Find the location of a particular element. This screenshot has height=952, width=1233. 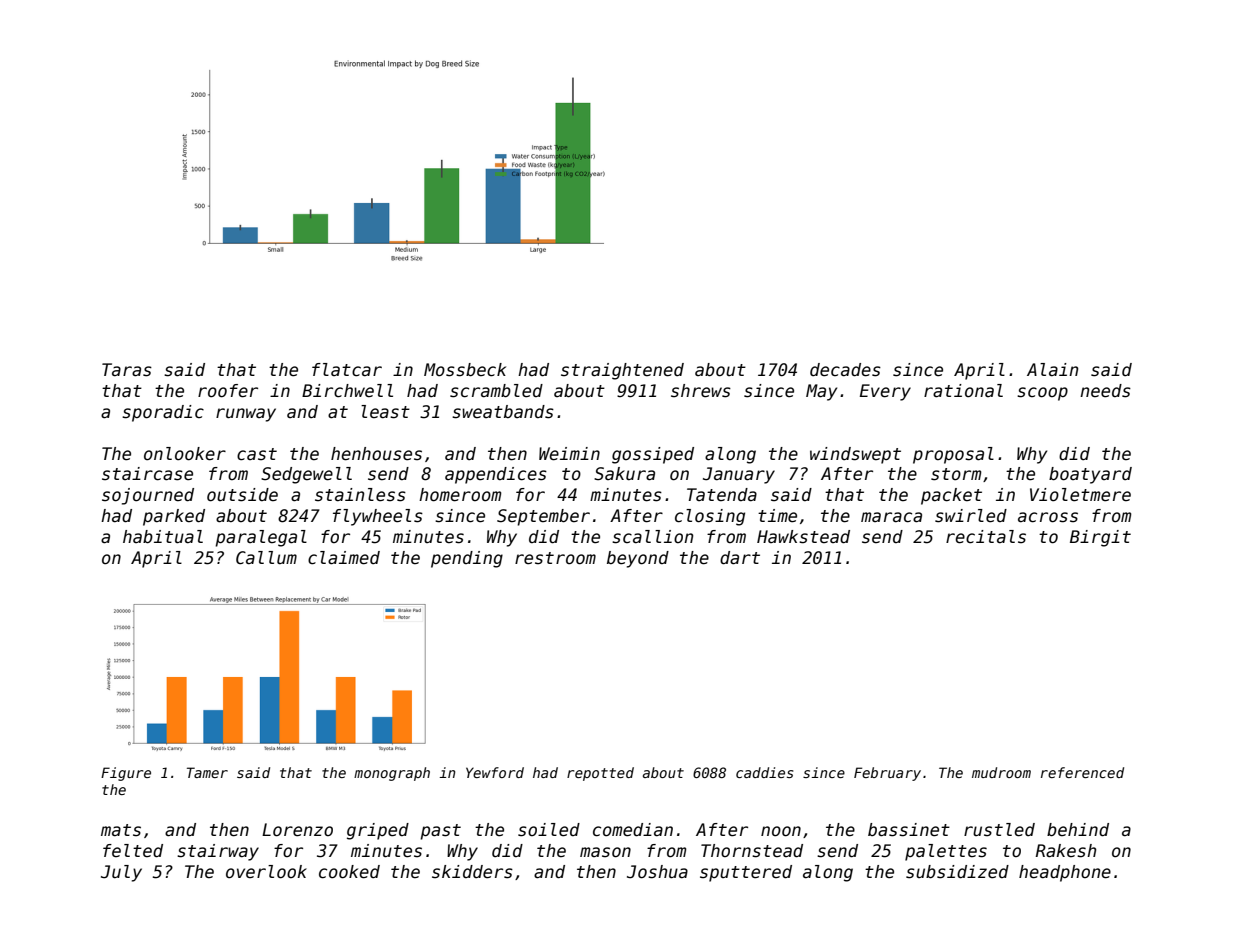

Callum is located at coordinates (266, 558).
